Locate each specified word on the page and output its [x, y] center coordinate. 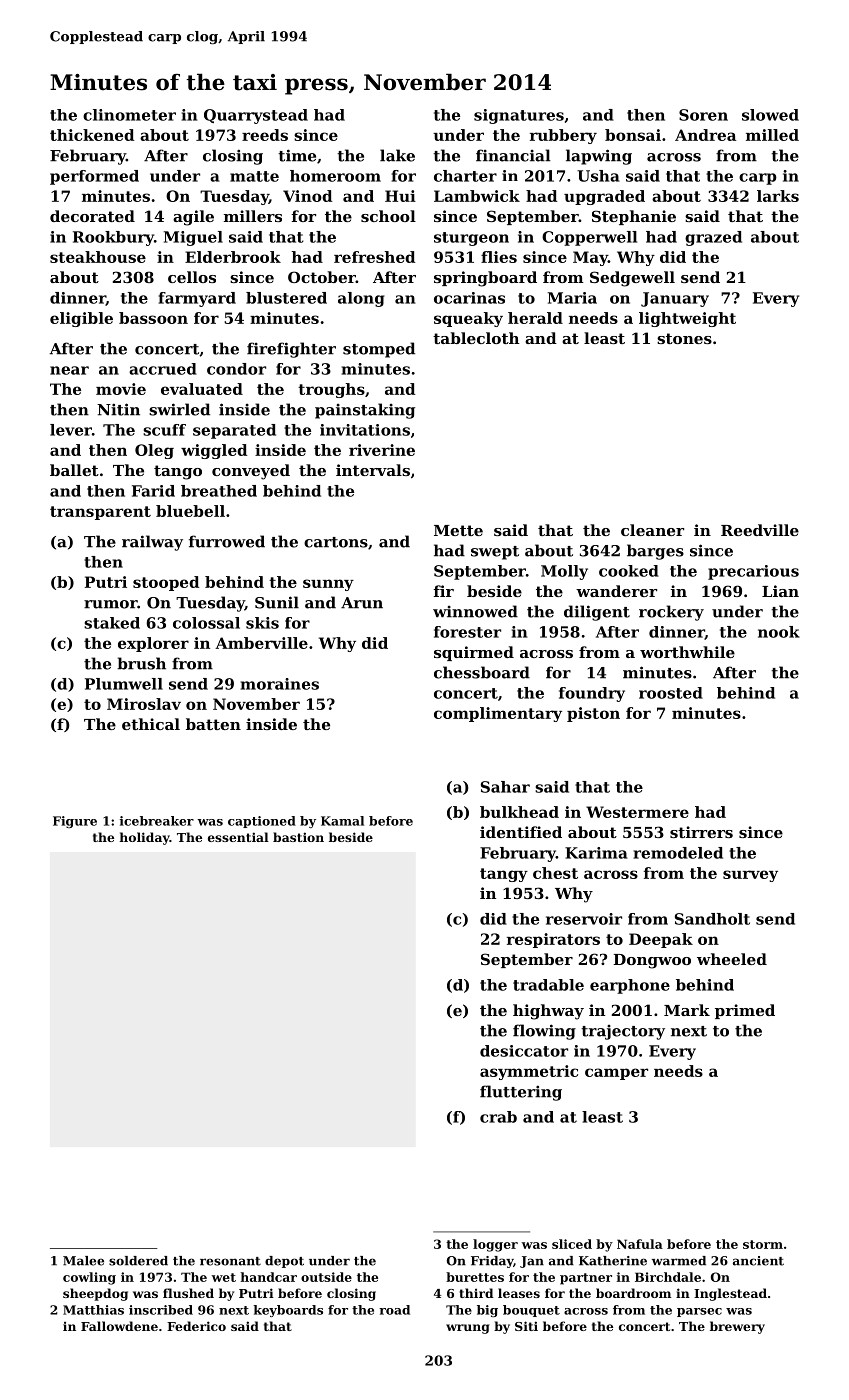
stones [684, 338]
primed [745, 1011]
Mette [458, 530]
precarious [753, 572]
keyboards [288, 1311]
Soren [703, 115]
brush [141, 663]
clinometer [129, 115]
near [69, 370]
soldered [138, 1261]
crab [498, 1117]
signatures [519, 116]
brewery [737, 1327]
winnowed [475, 611]
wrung [468, 1329]
